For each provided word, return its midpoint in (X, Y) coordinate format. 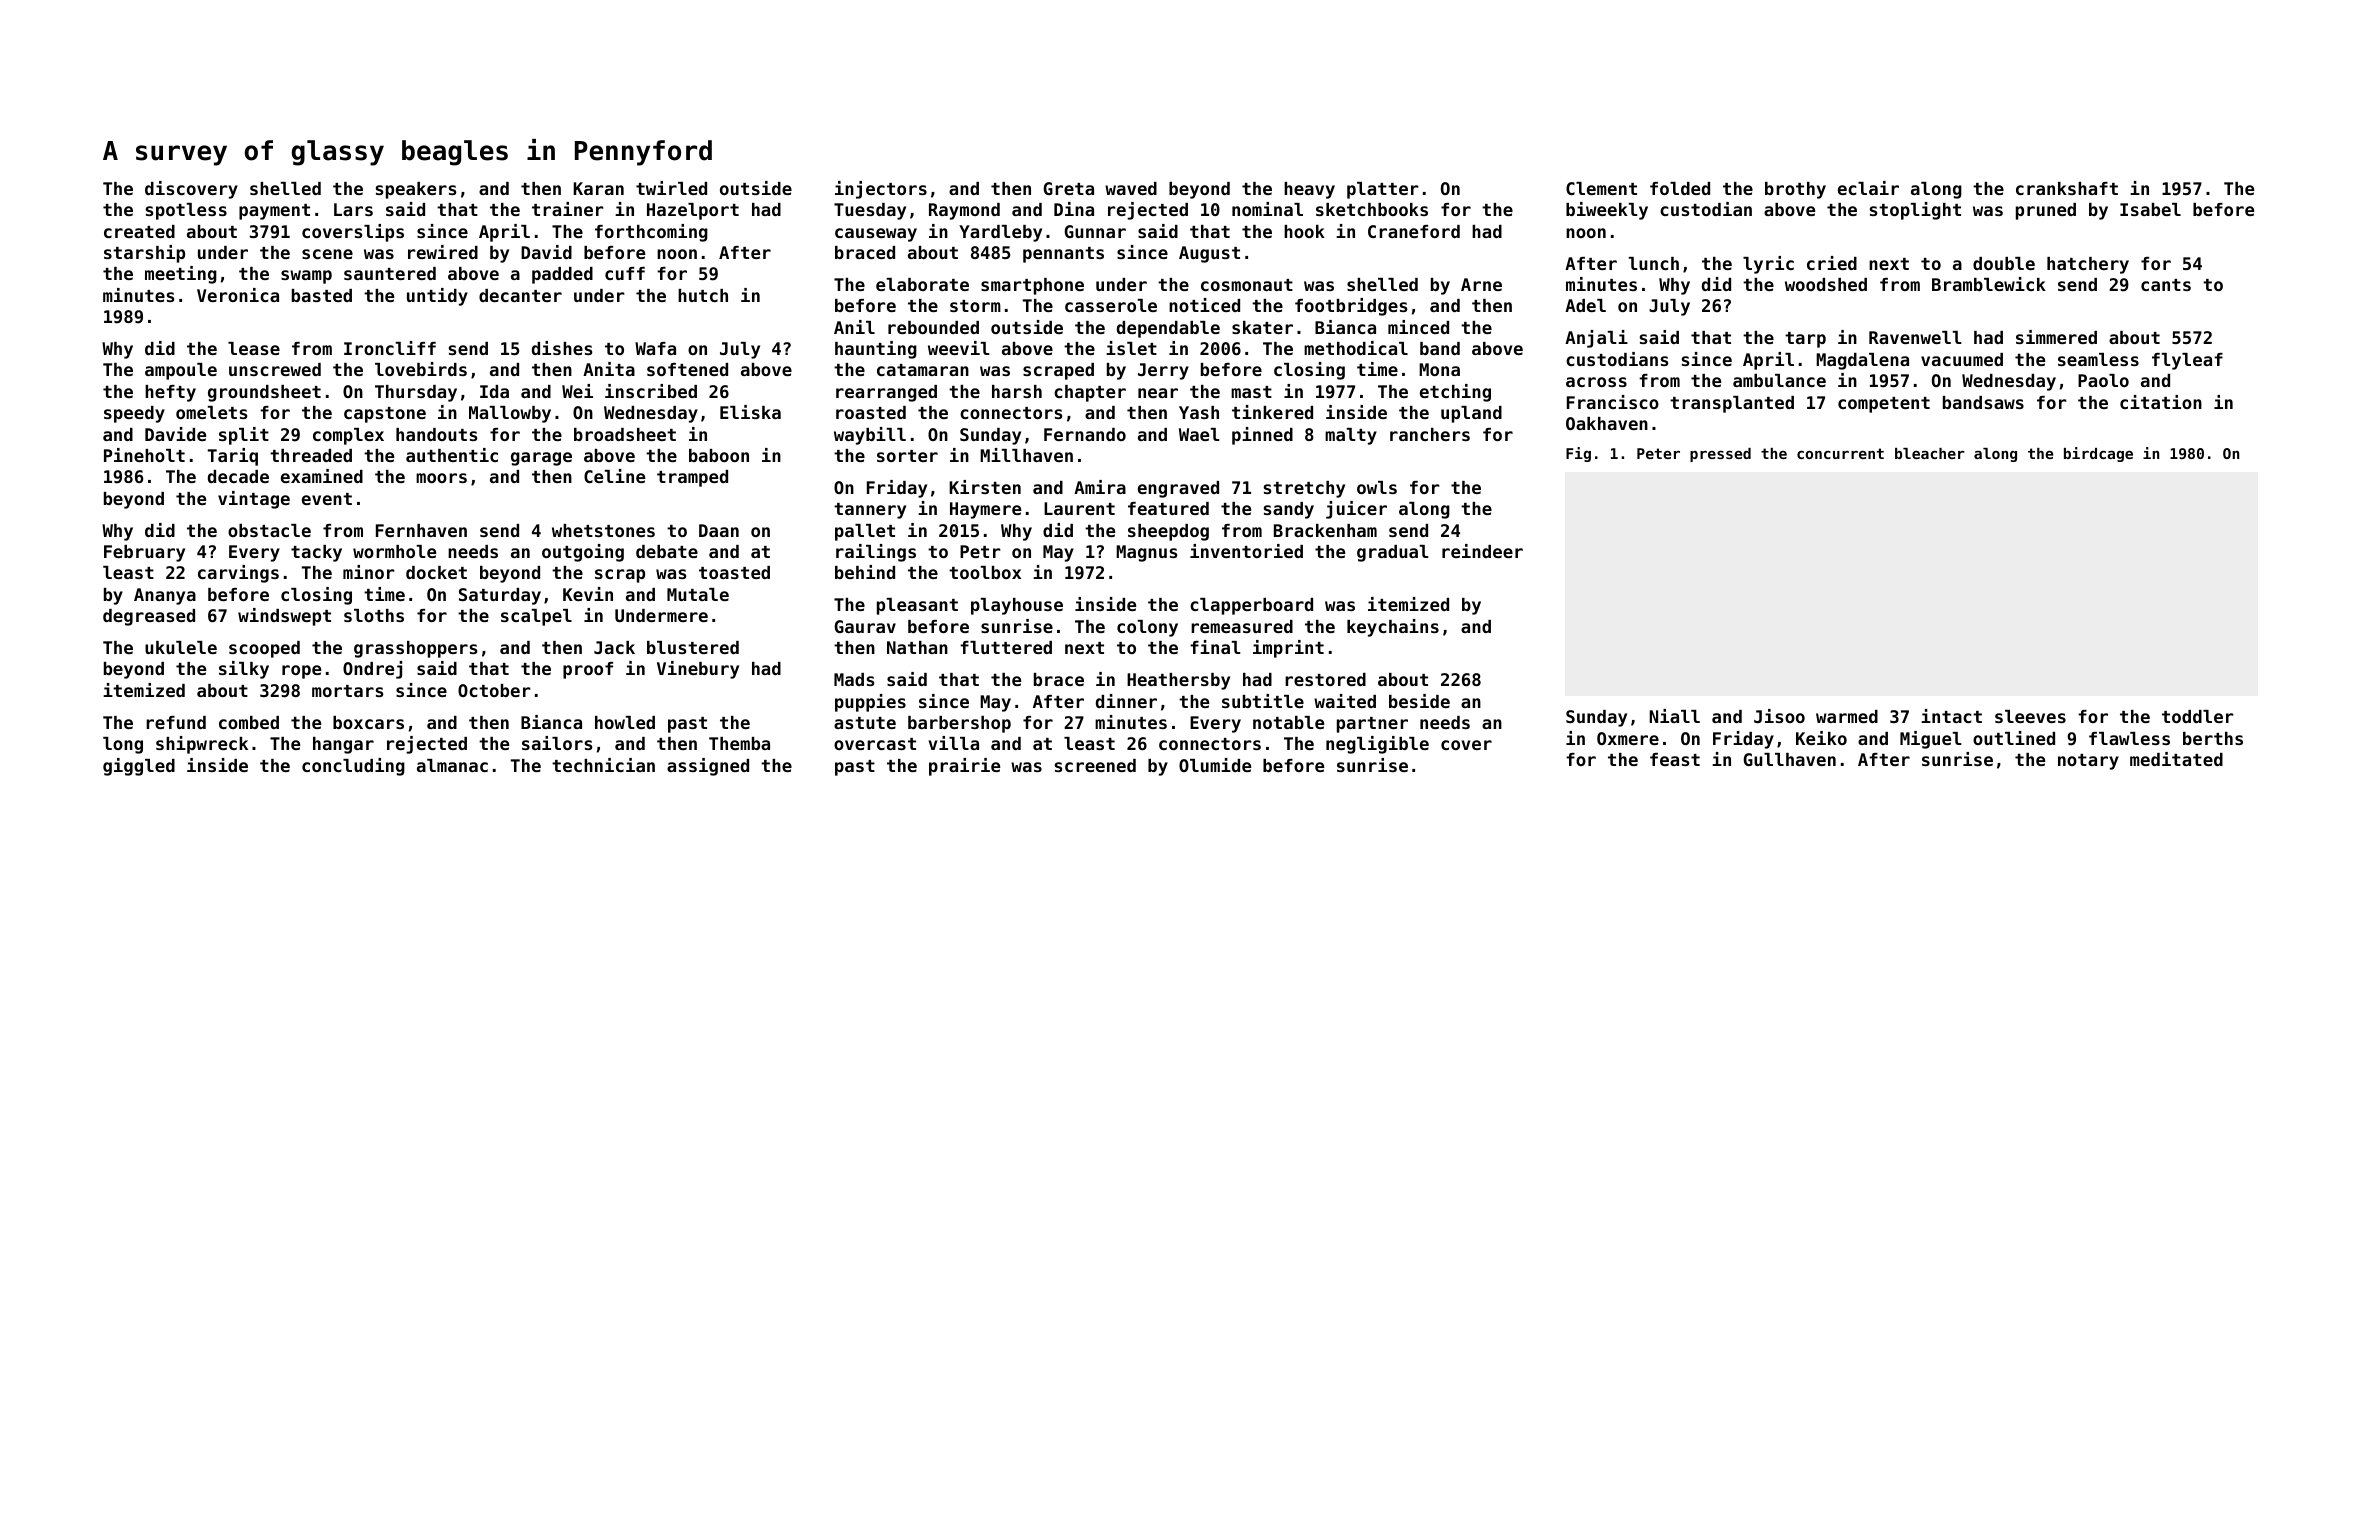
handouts (436, 434)
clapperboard (1251, 606)
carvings (238, 574)
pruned (2046, 211)
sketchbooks (1372, 209)
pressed (1720, 455)
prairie (964, 767)
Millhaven (1026, 455)
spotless (186, 211)
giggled (139, 767)
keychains (1393, 628)
